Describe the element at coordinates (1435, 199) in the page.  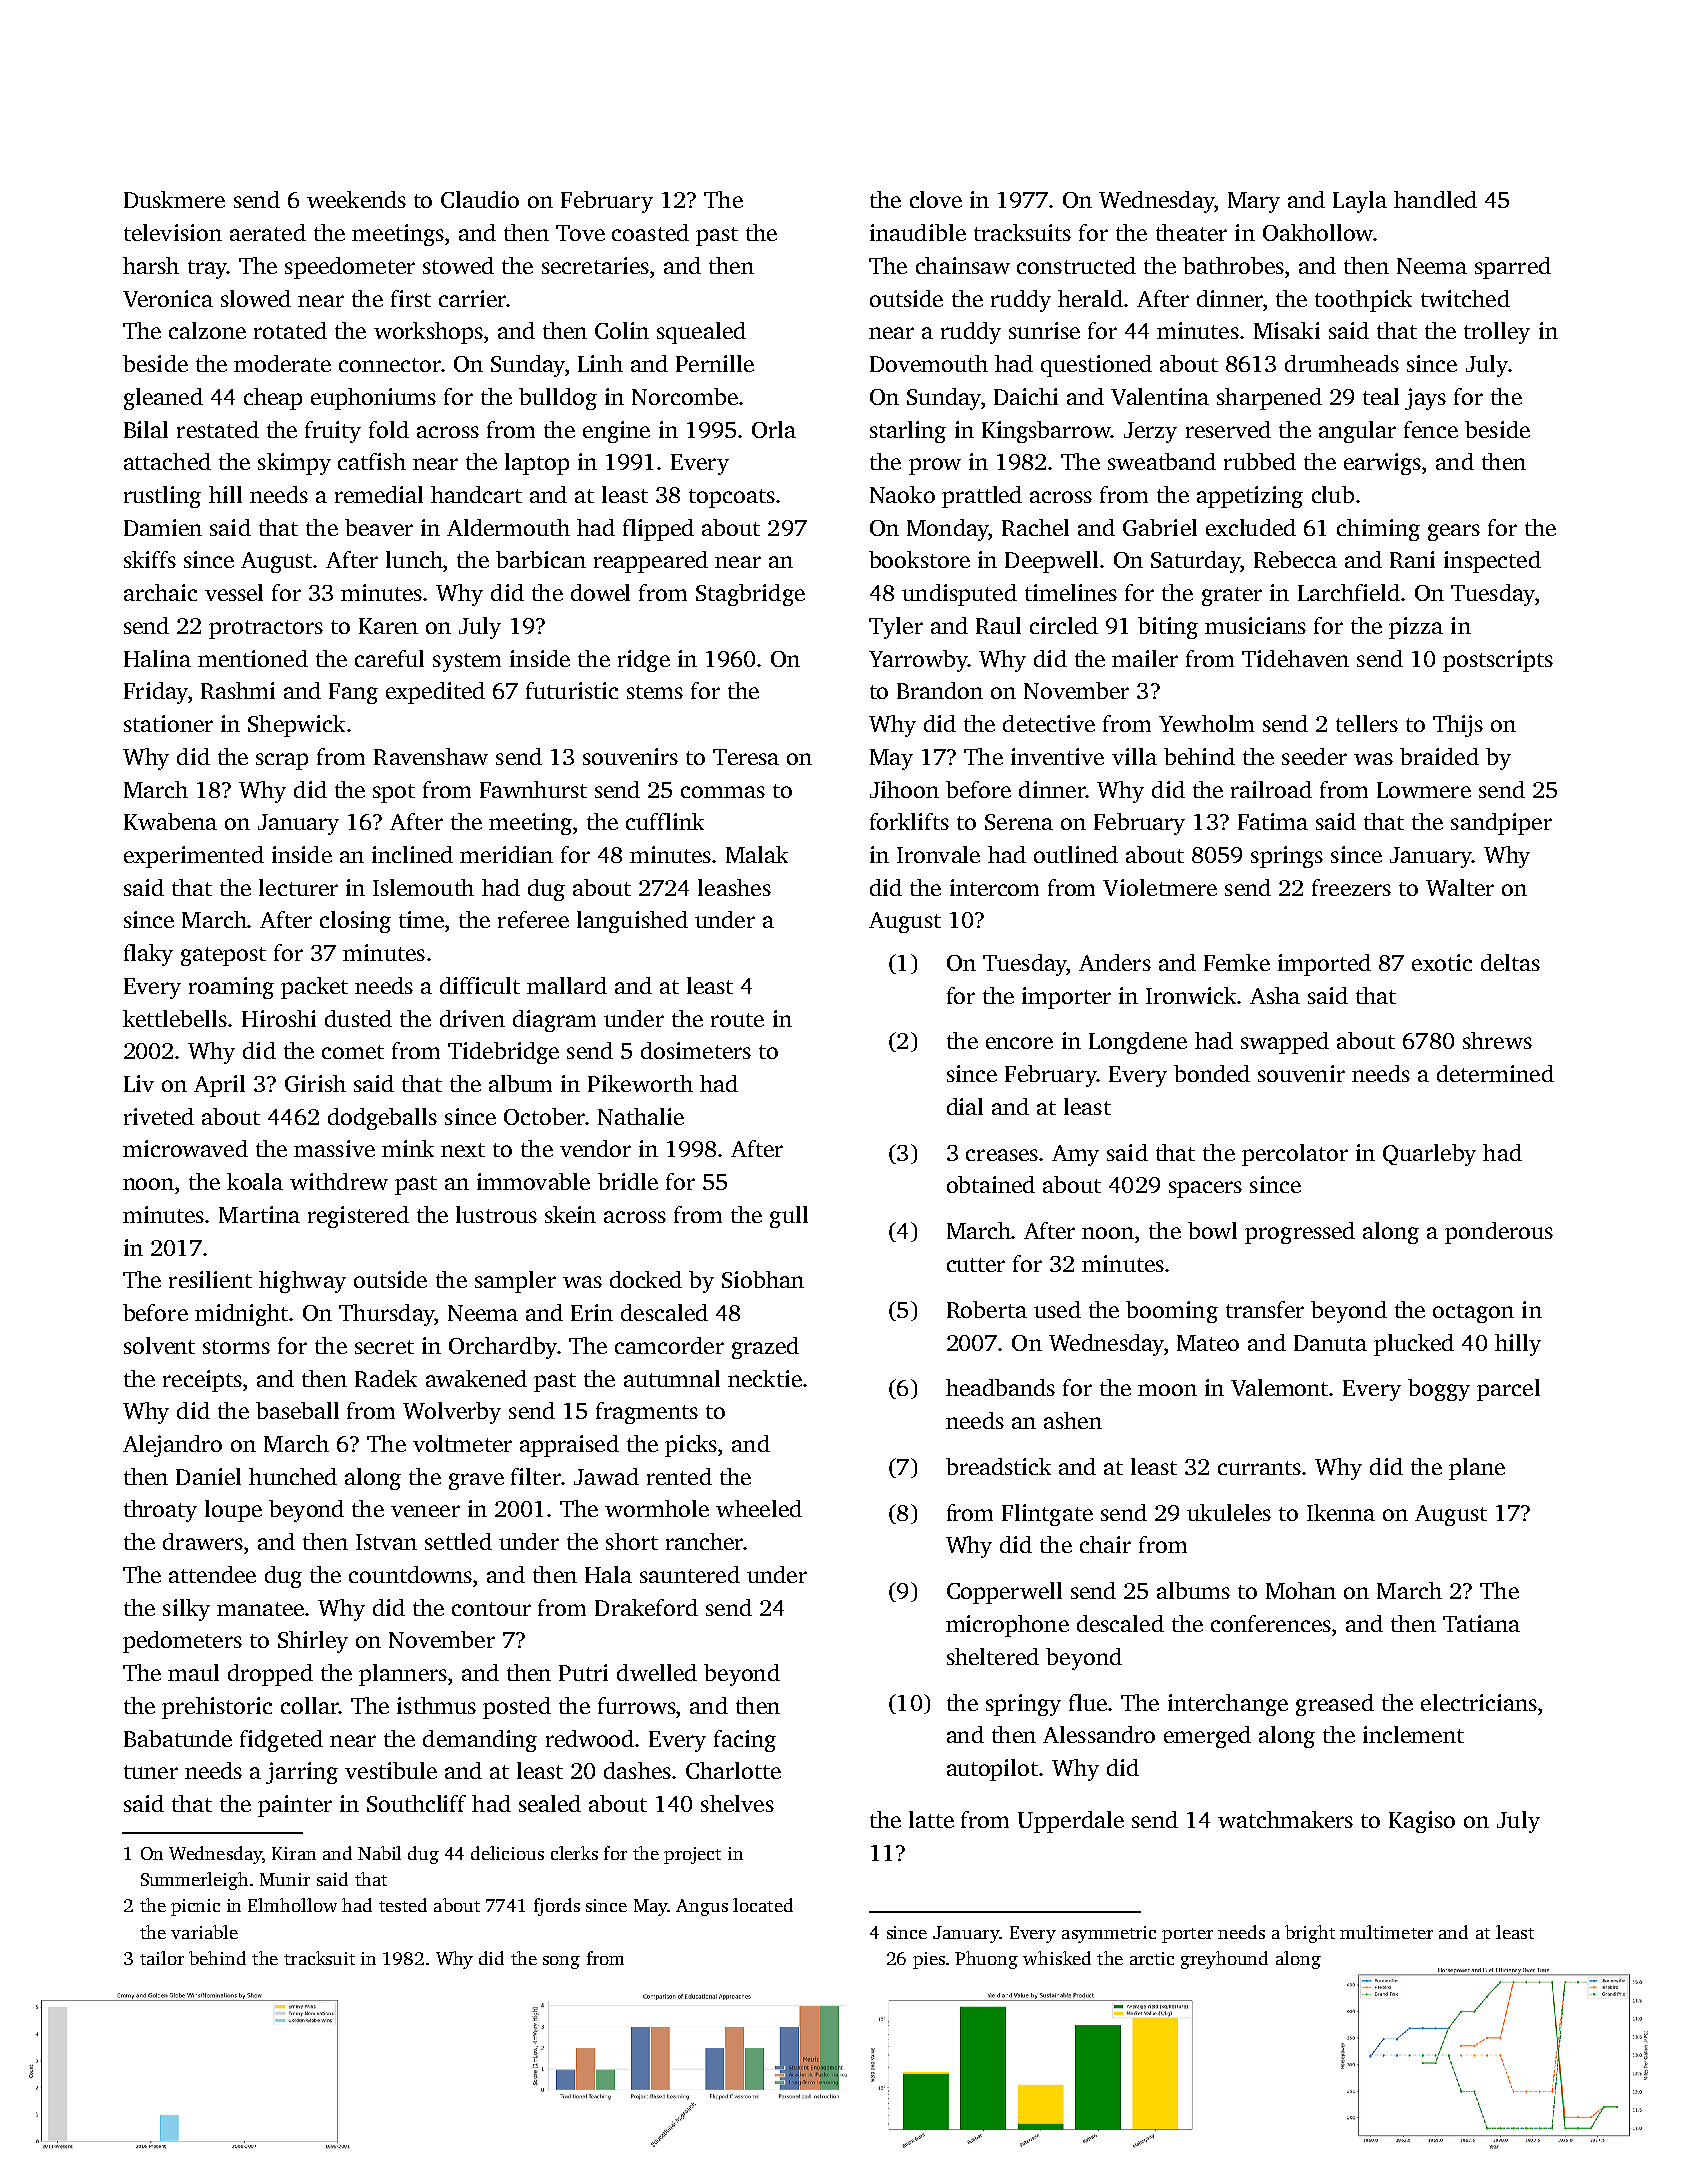
I see `handled` at that location.
